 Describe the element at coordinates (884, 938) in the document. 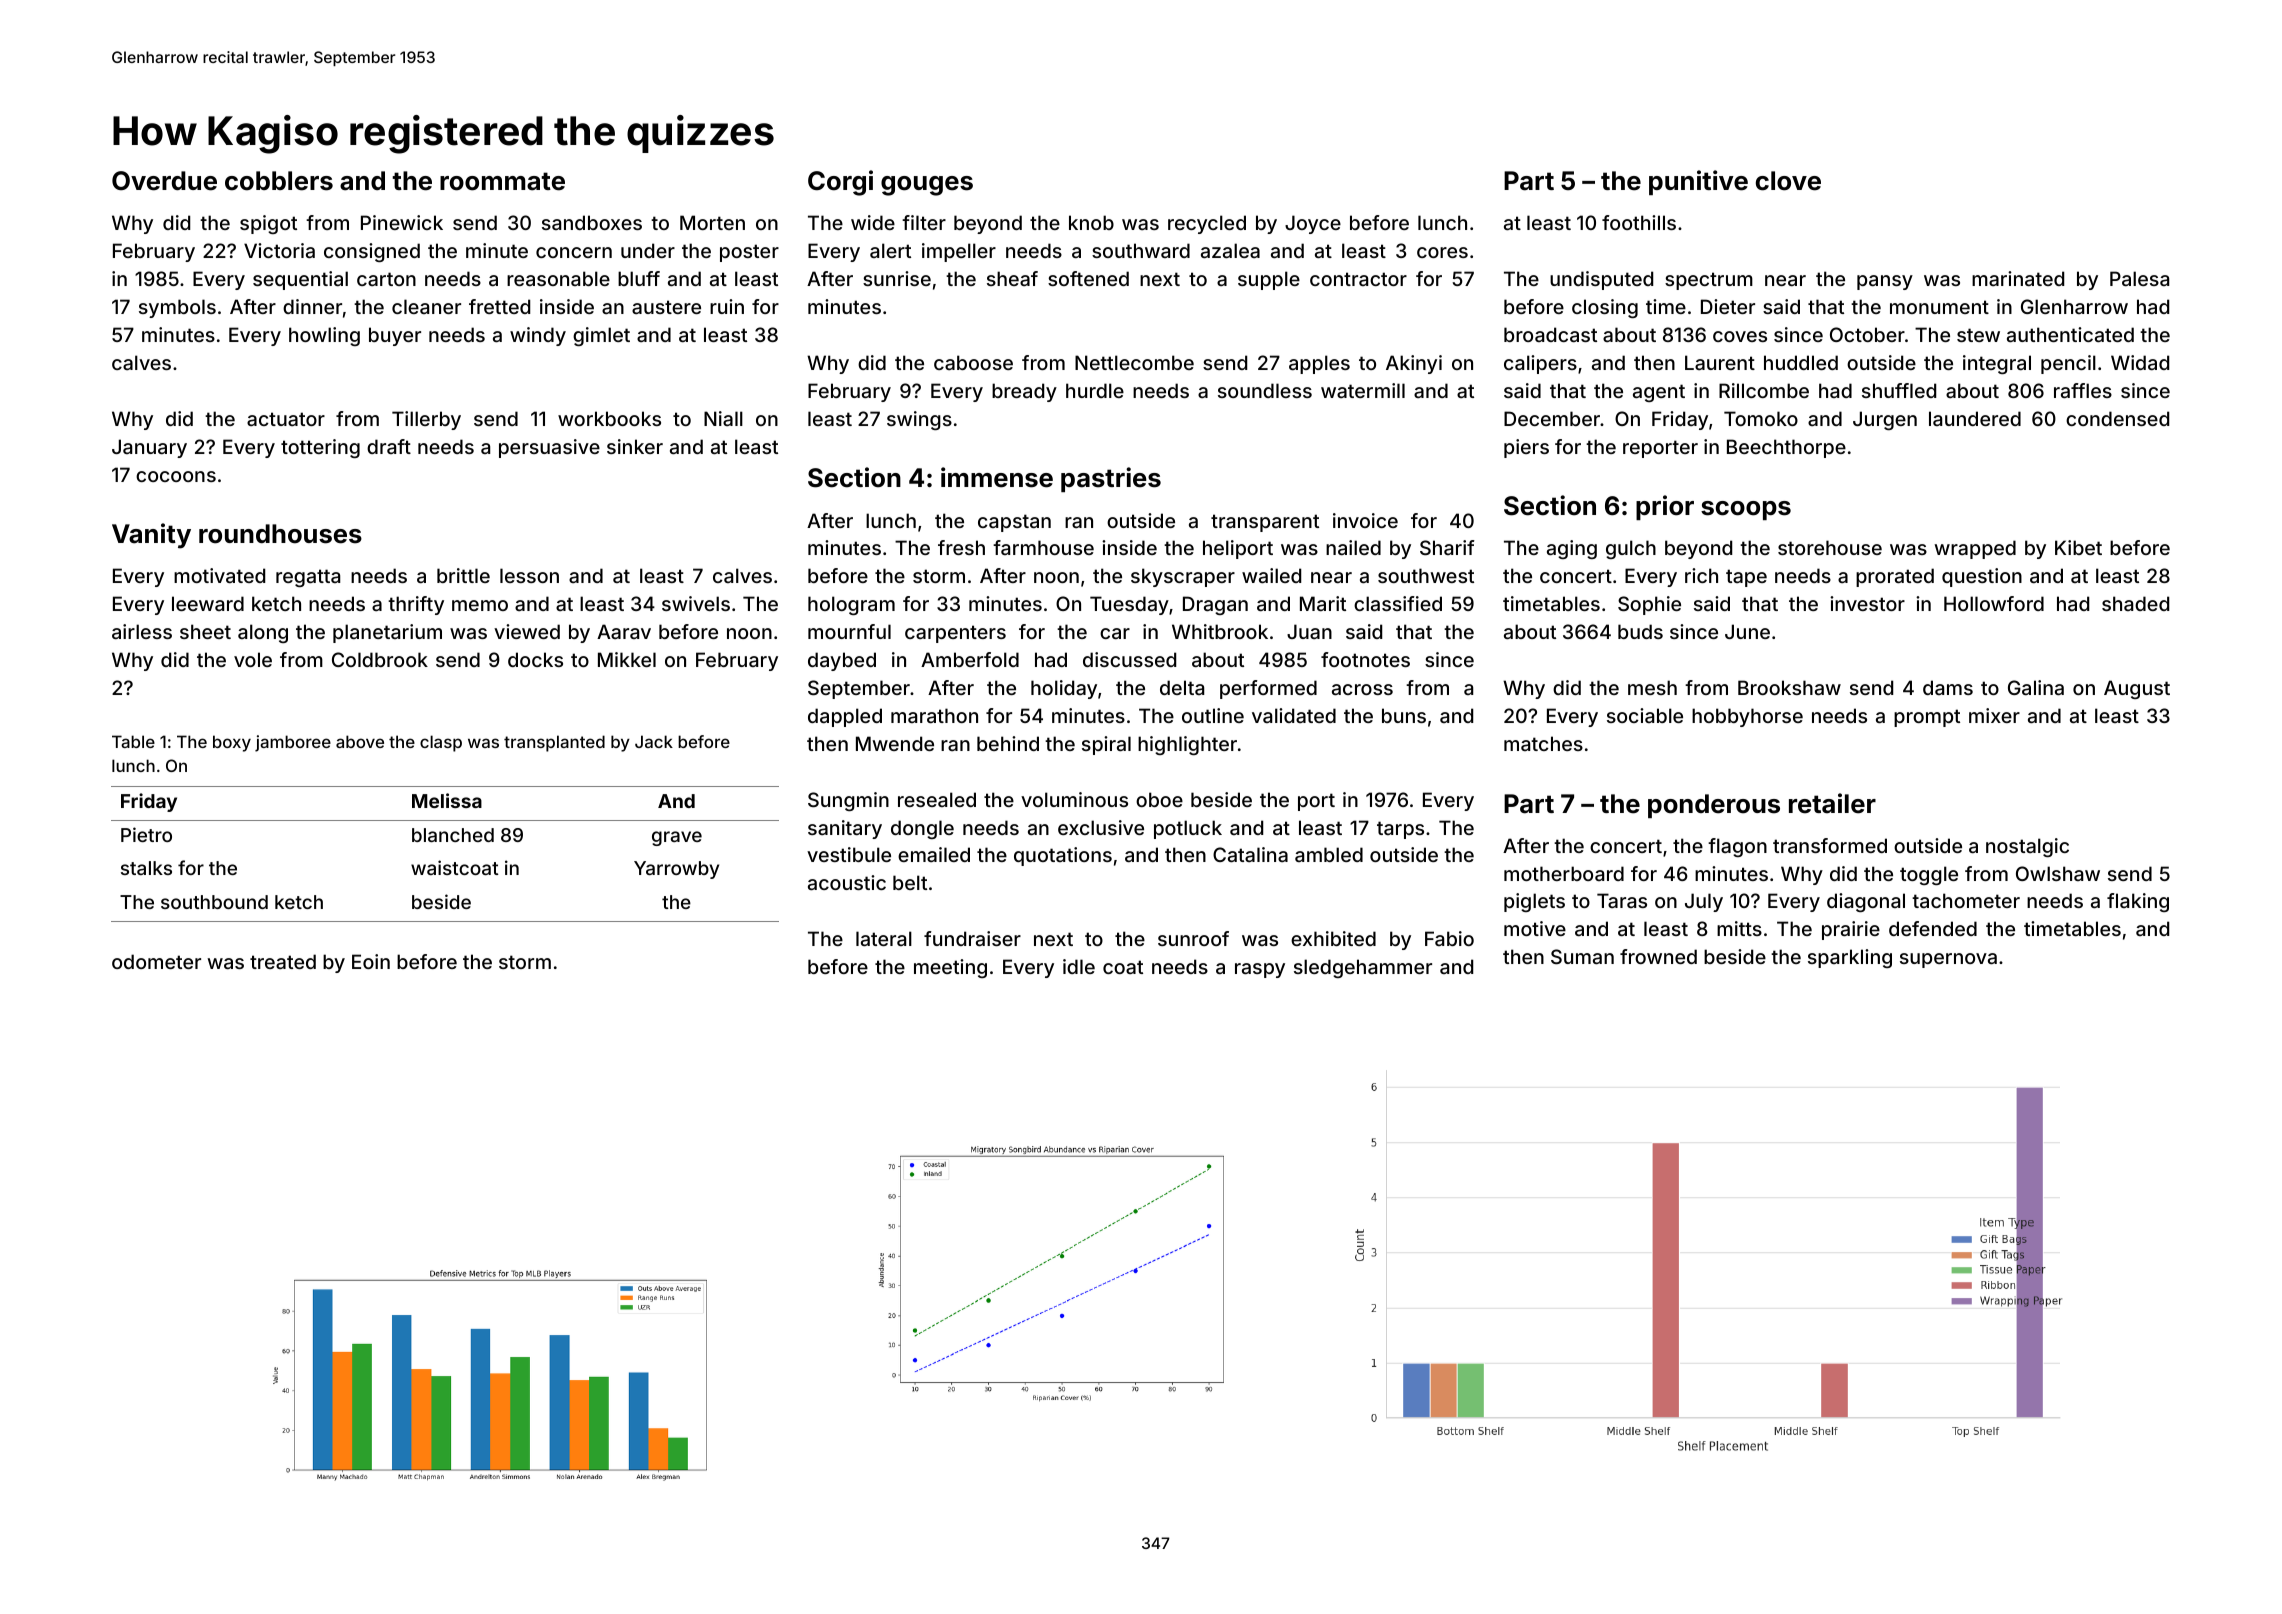

I see `lateral` at that location.
